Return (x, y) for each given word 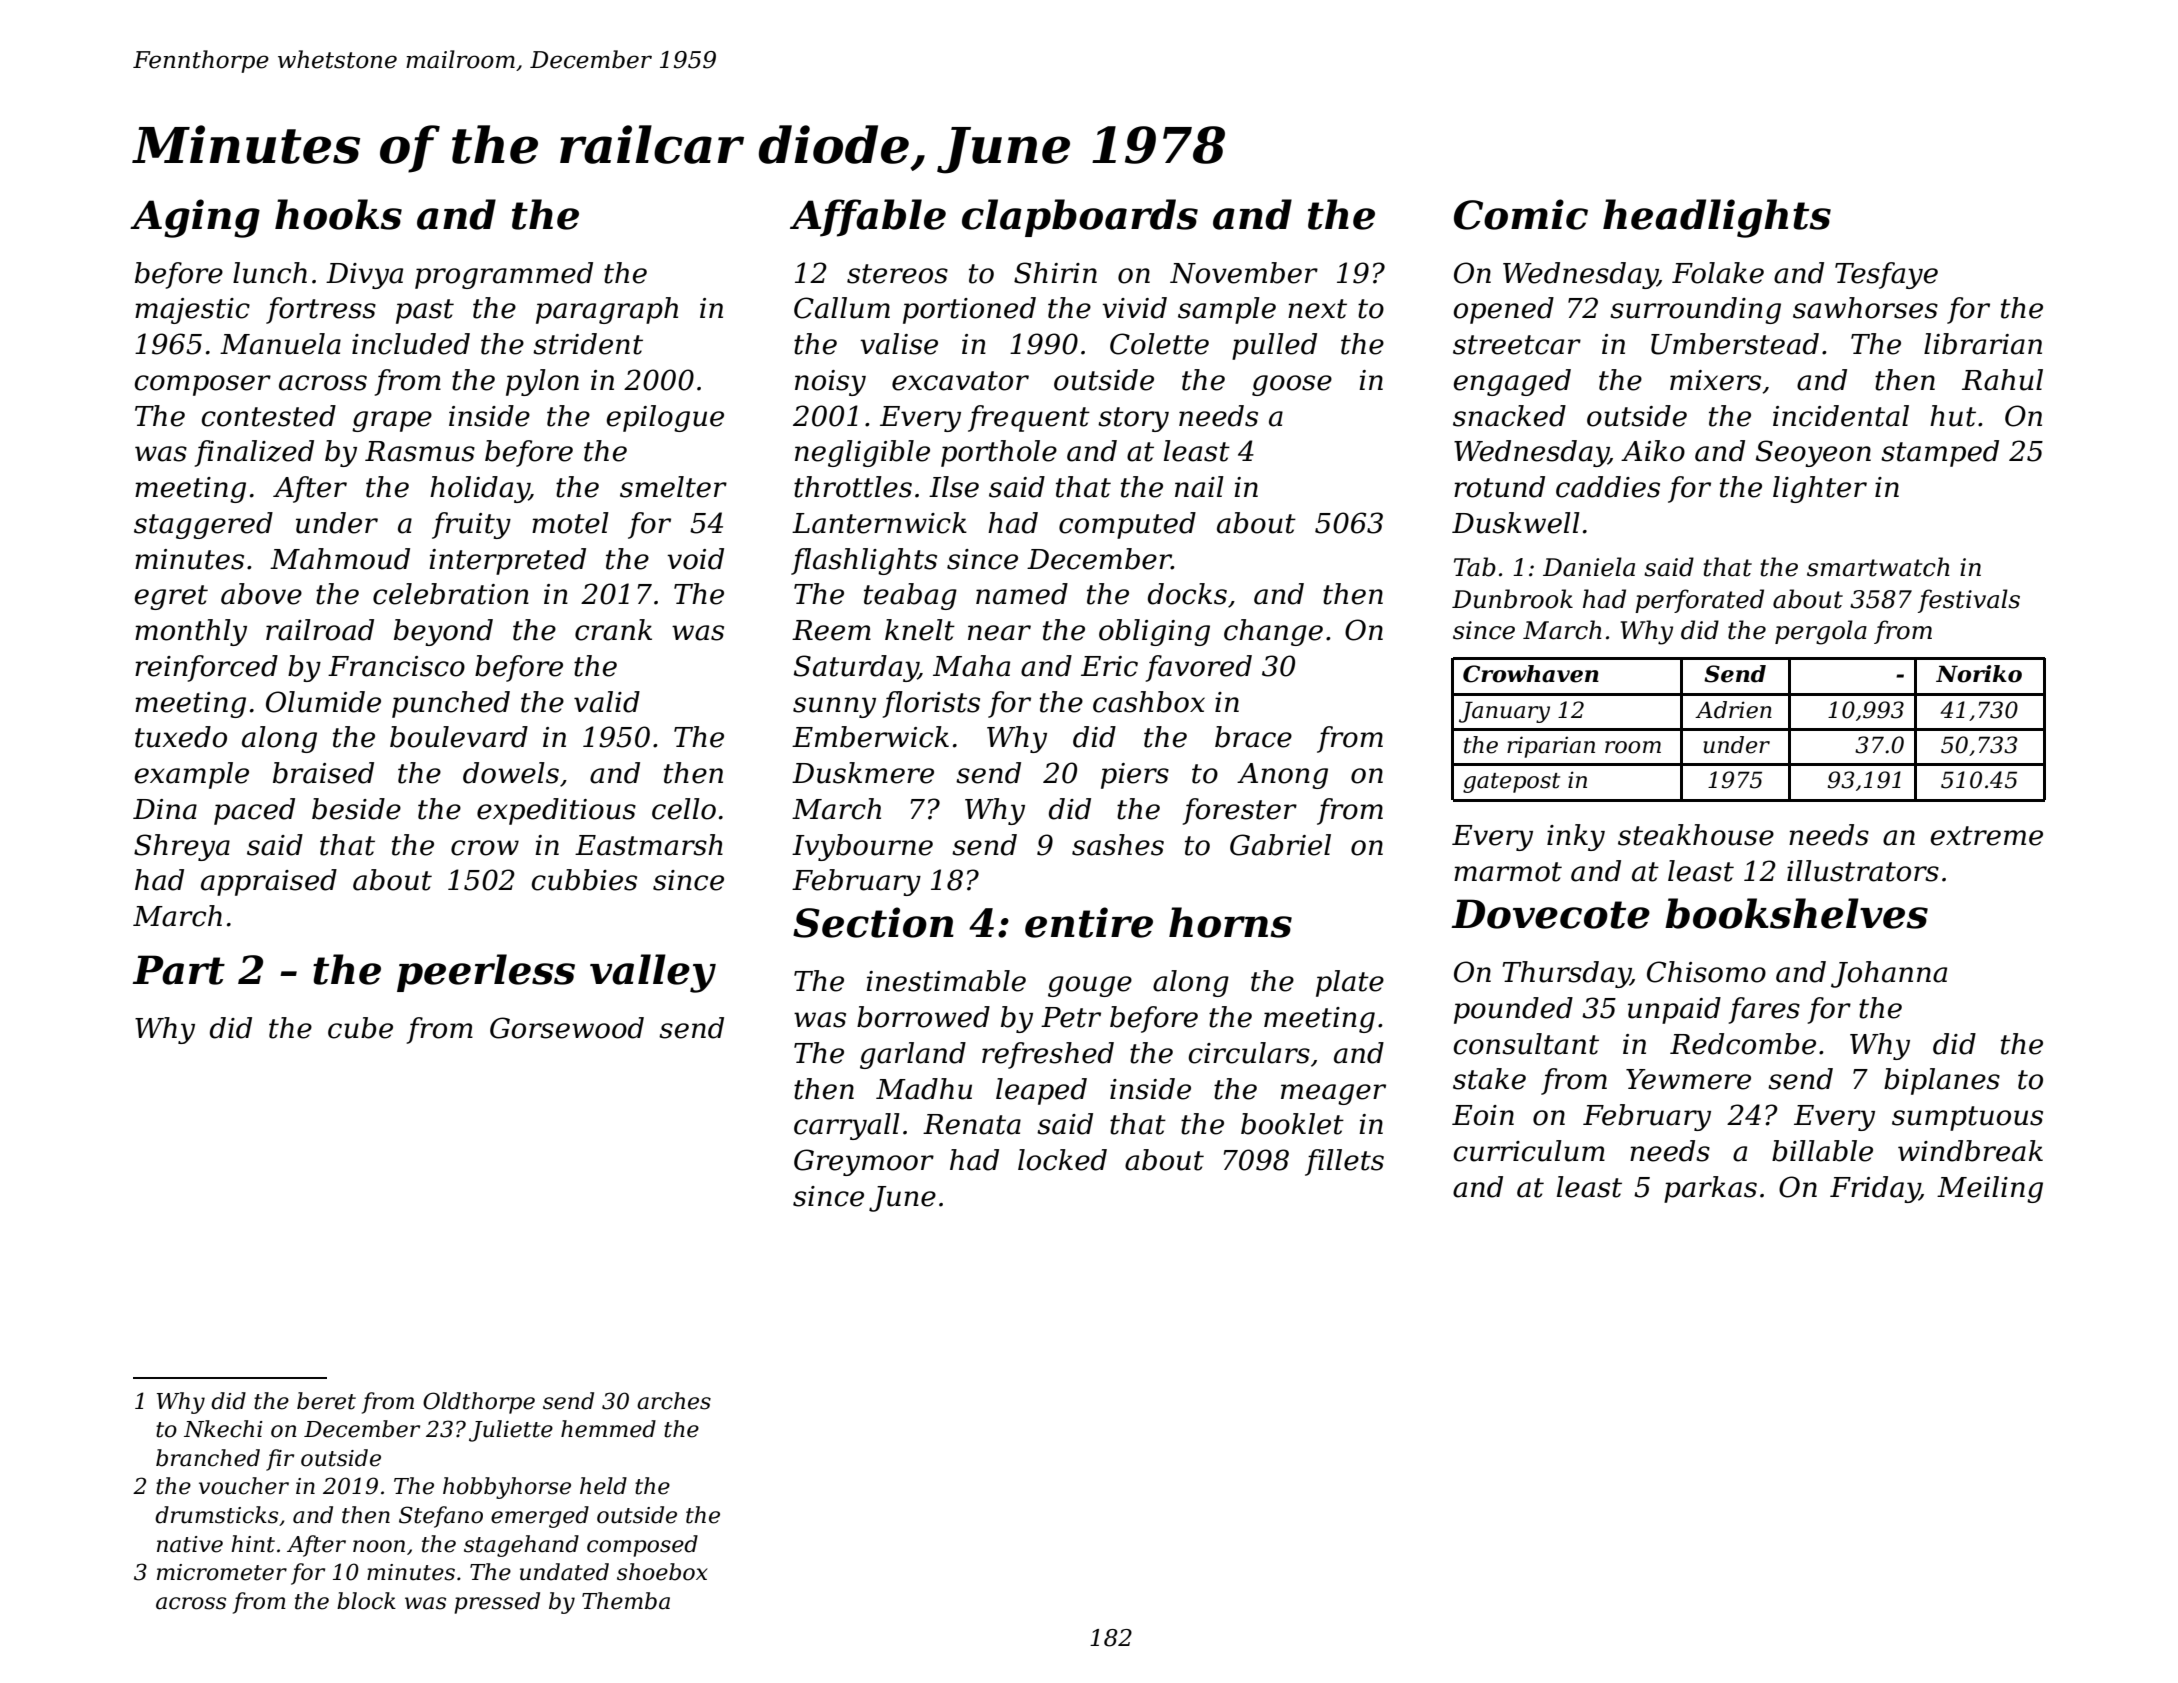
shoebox (662, 1572)
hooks (338, 214)
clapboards (1080, 218)
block (366, 1601)
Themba (626, 1601)
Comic (1521, 214)
